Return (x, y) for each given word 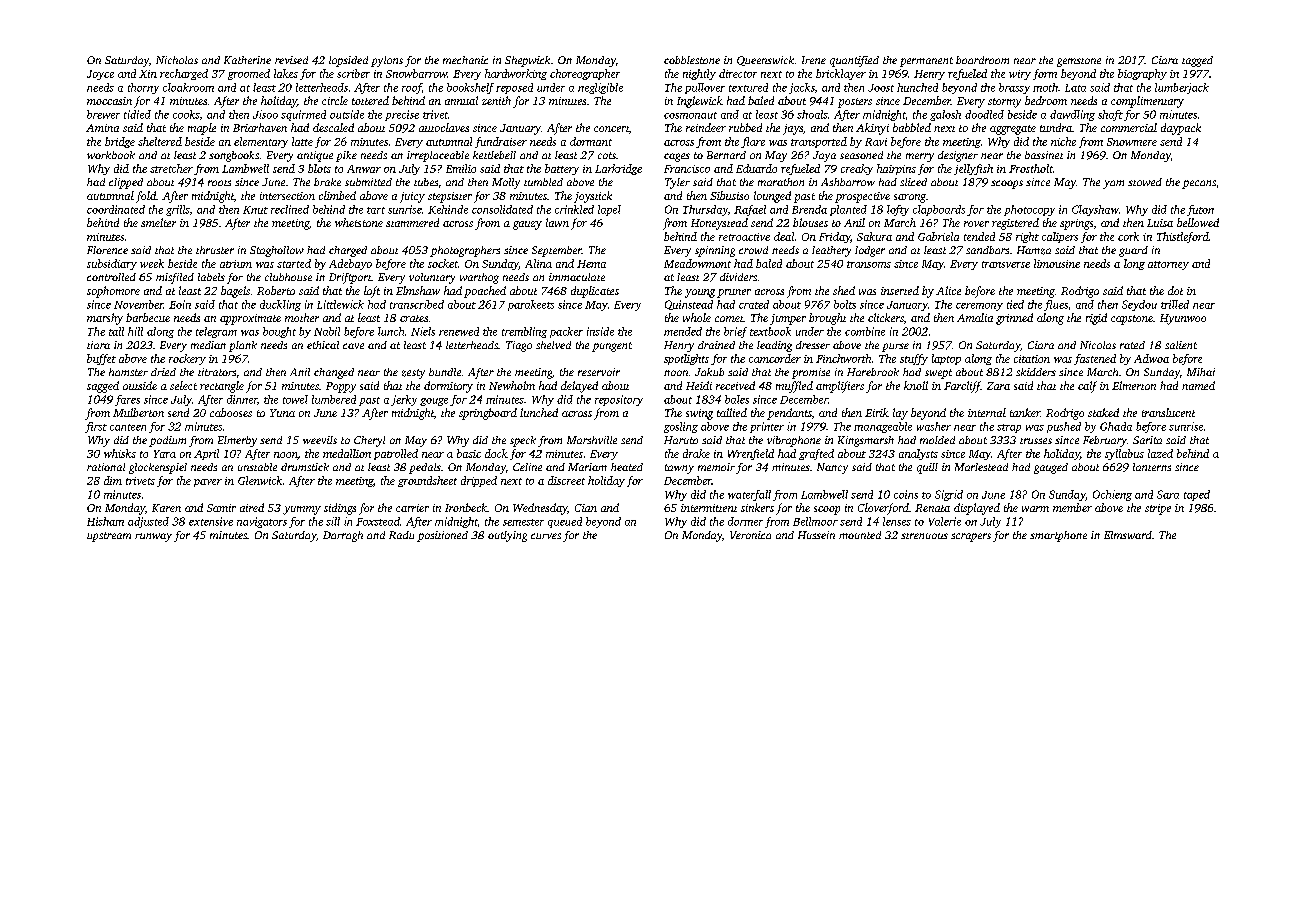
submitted (368, 182)
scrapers (971, 537)
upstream (109, 537)
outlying (507, 536)
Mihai (1201, 372)
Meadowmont (697, 263)
